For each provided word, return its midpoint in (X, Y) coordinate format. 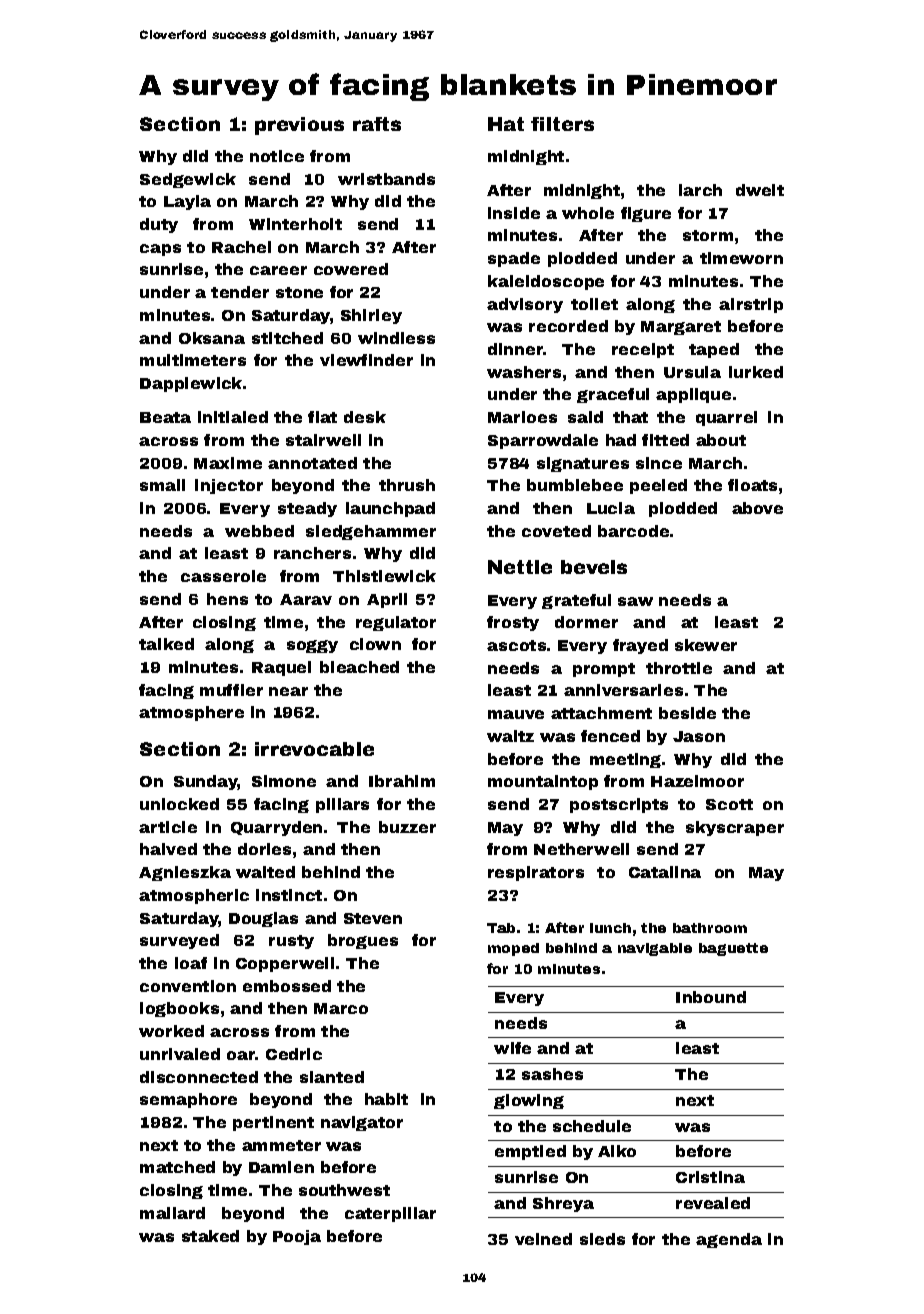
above (757, 508)
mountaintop (543, 782)
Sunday (206, 782)
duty (159, 225)
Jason (699, 736)
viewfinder (366, 360)
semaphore (188, 1100)
